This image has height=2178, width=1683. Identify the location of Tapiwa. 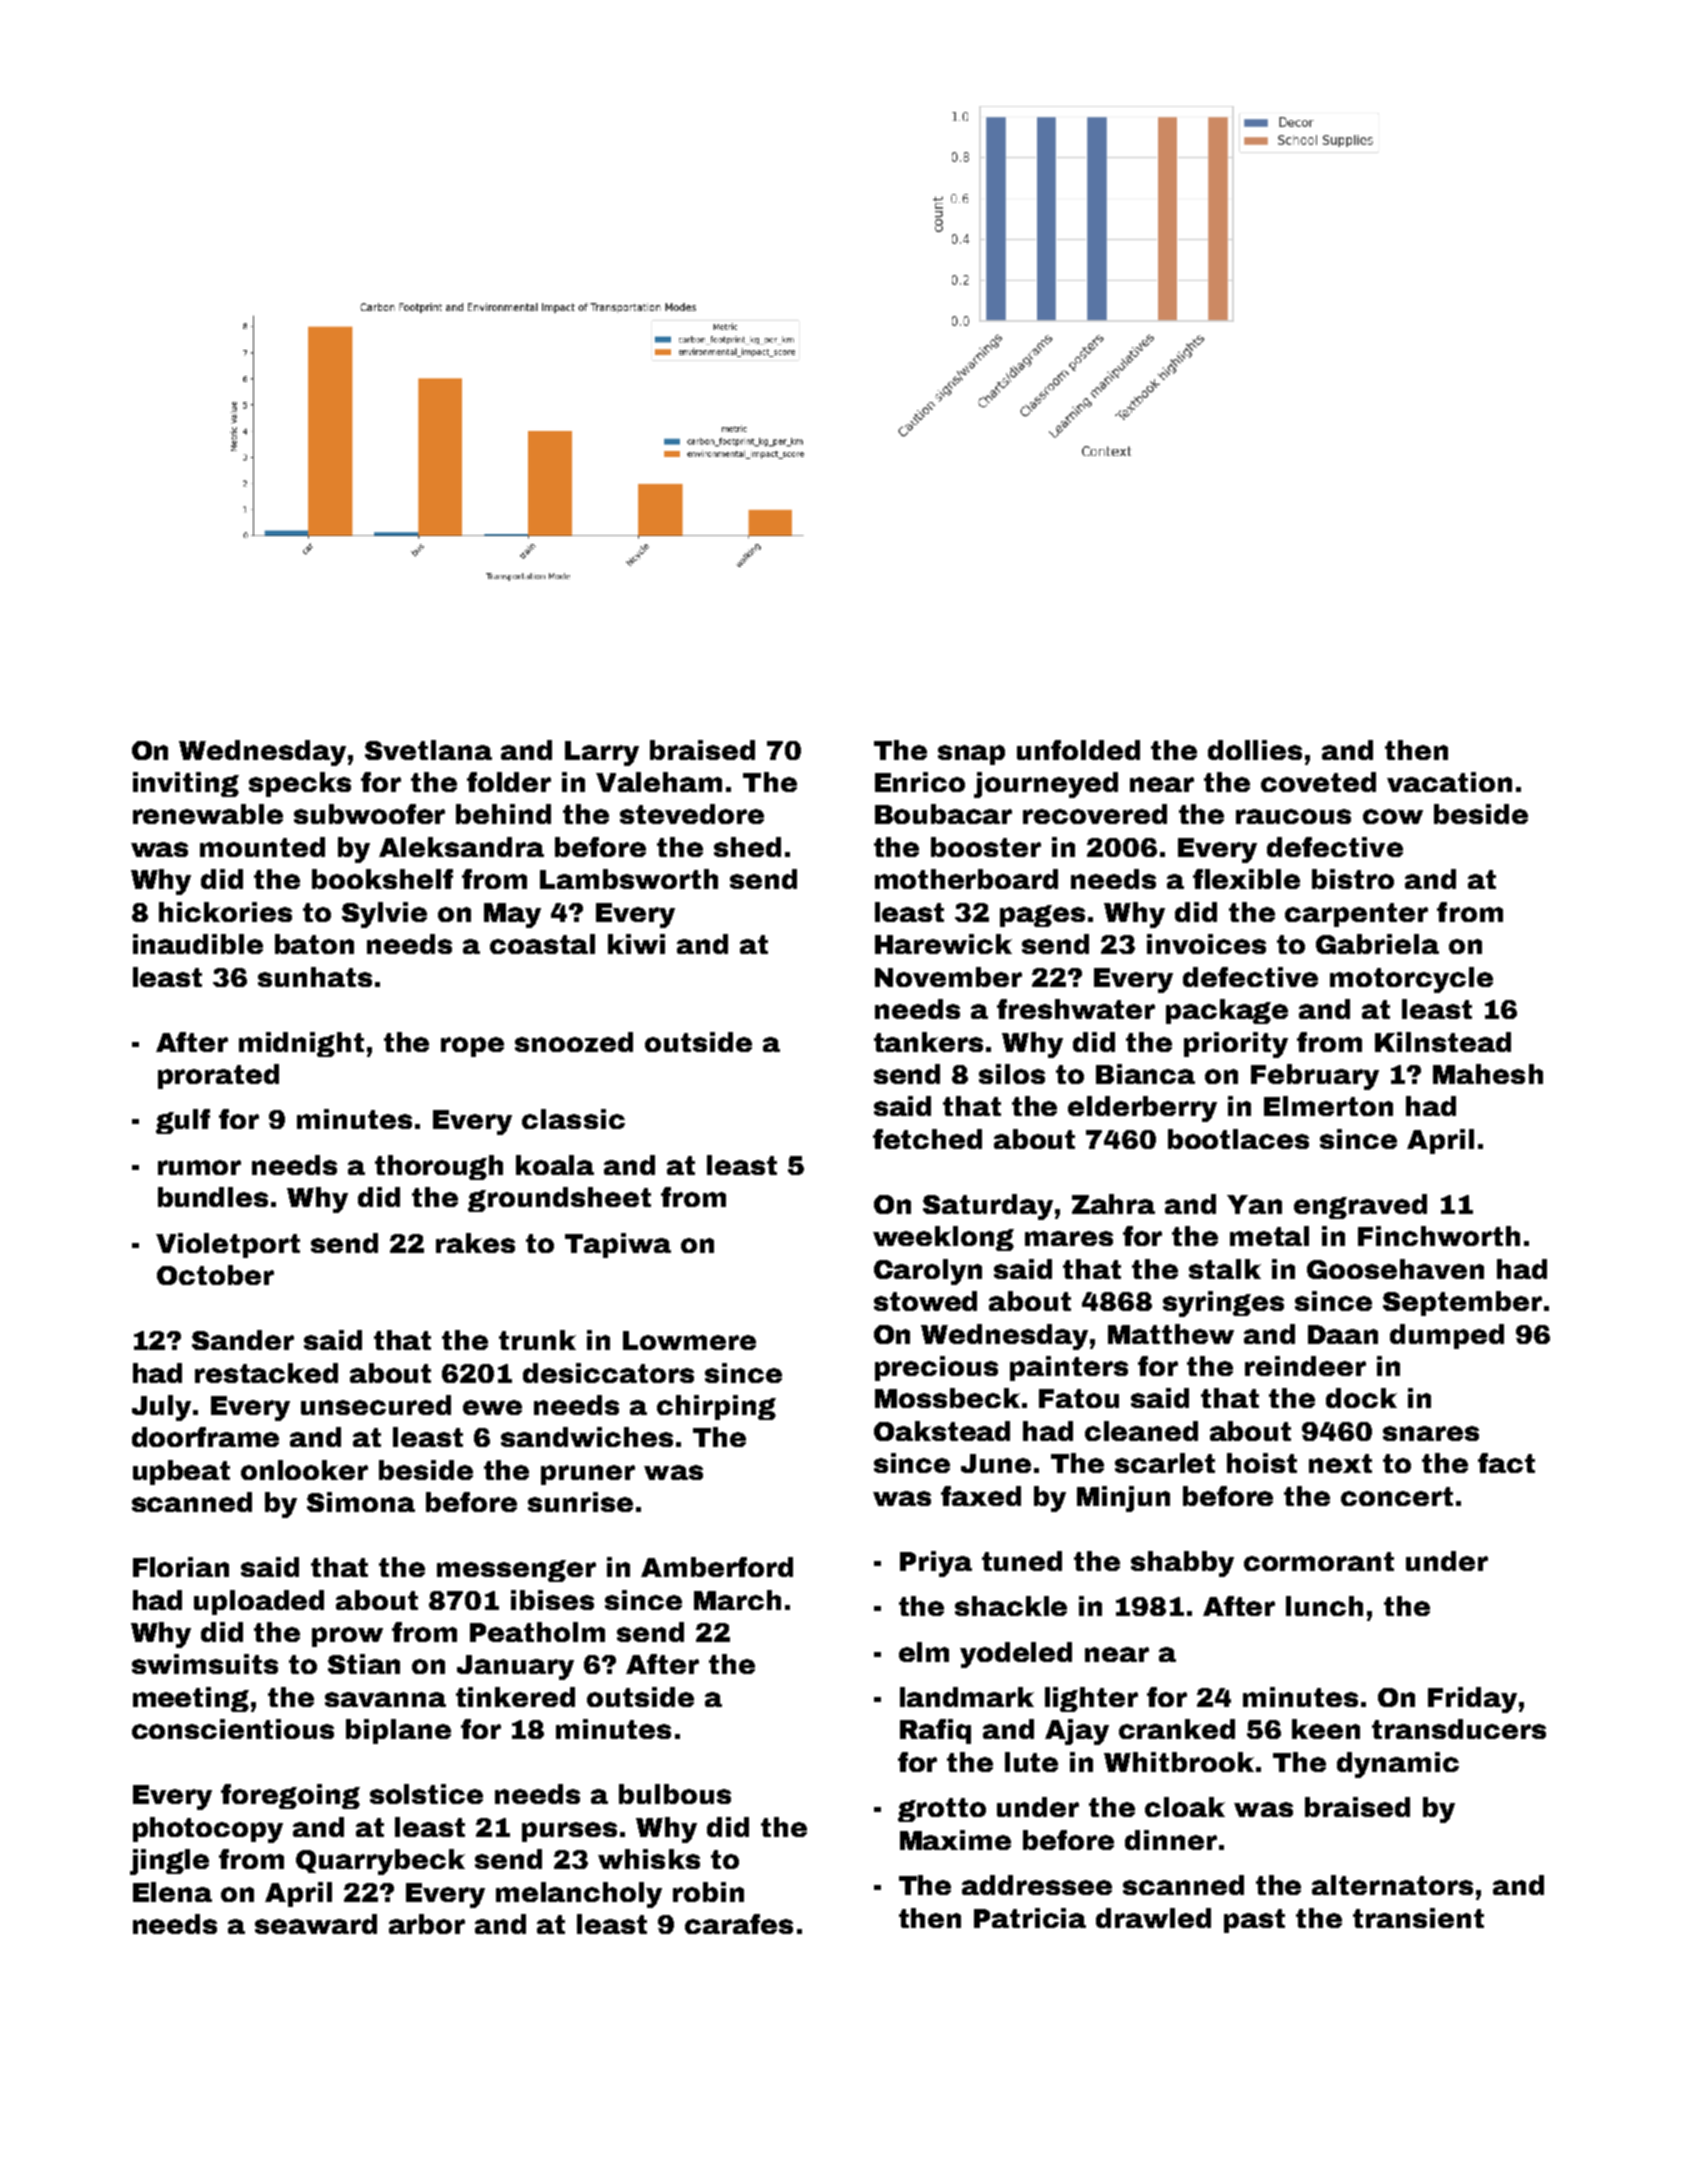
(618, 1245).
